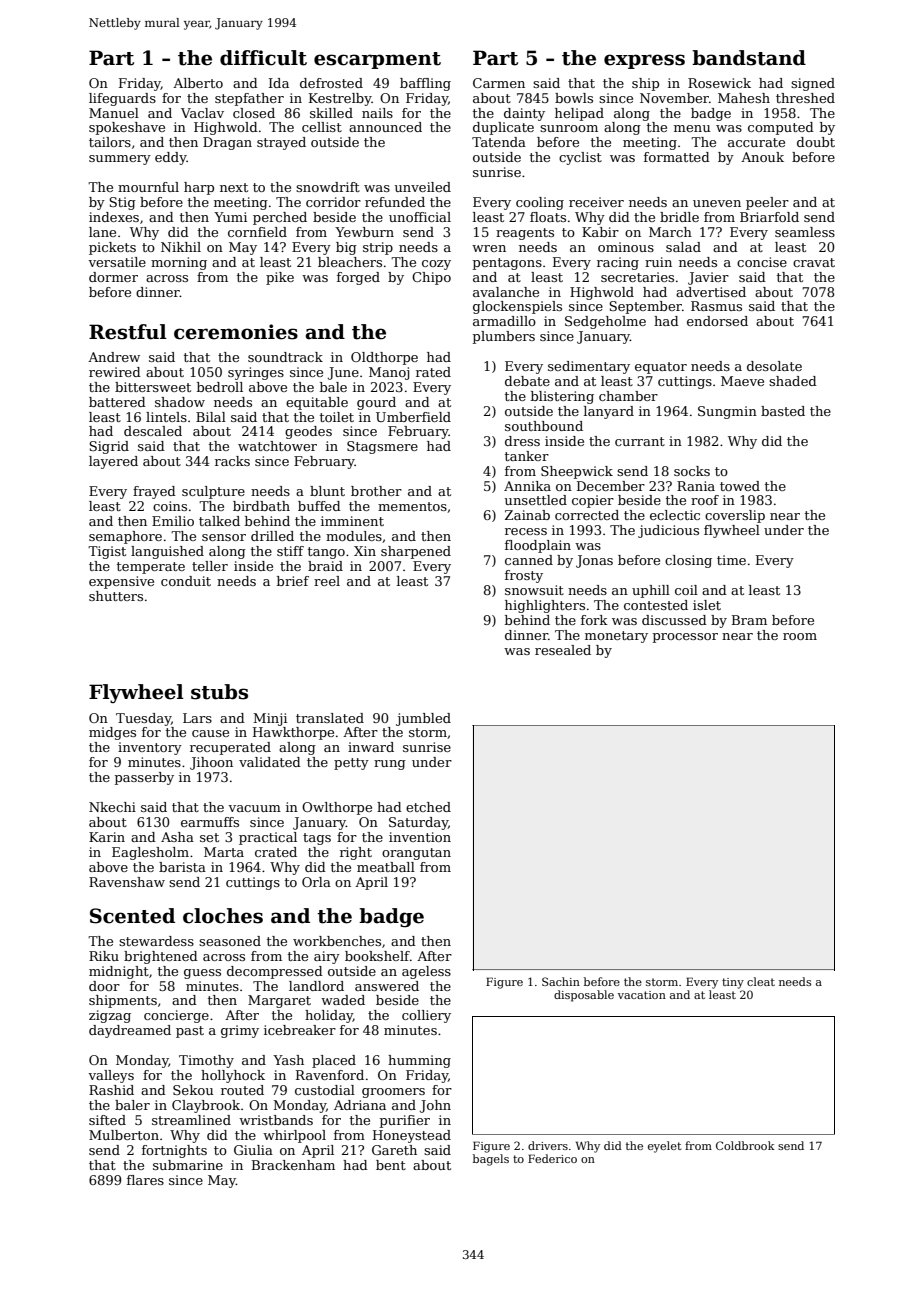  What do you see at coordinates (122, 203) in the screenshot?
I see `Stig` at bounding box center [122, 203].
